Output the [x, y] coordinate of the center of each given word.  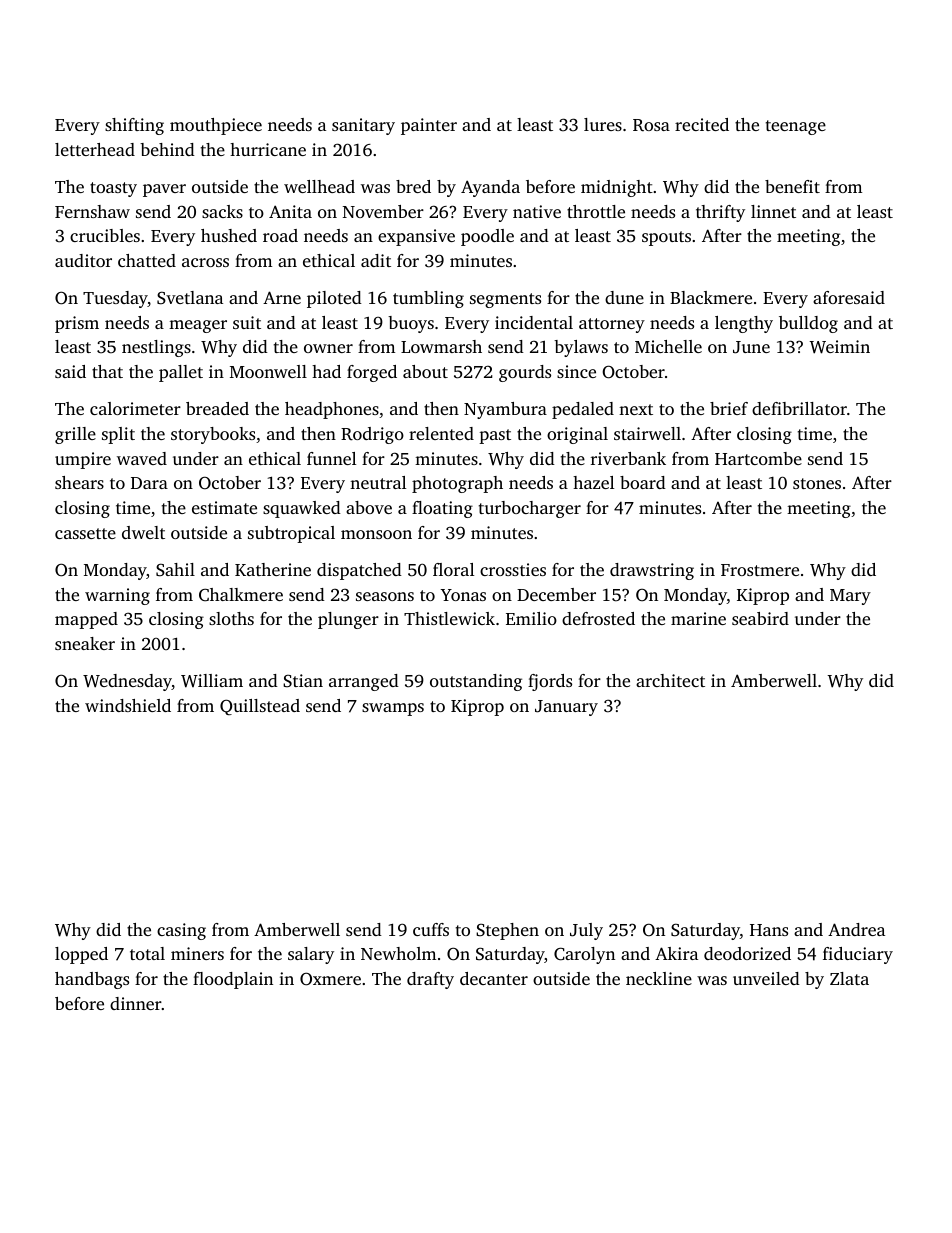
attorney [612, 325]
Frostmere [760, 570]
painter [429, 126]
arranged [364, 682]
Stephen [507, 931]
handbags [92, 980]
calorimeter [135, 408]
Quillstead [260, 707]
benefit [792, 186]
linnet [773, 211]
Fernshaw [92, 211]
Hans [769, 930]
